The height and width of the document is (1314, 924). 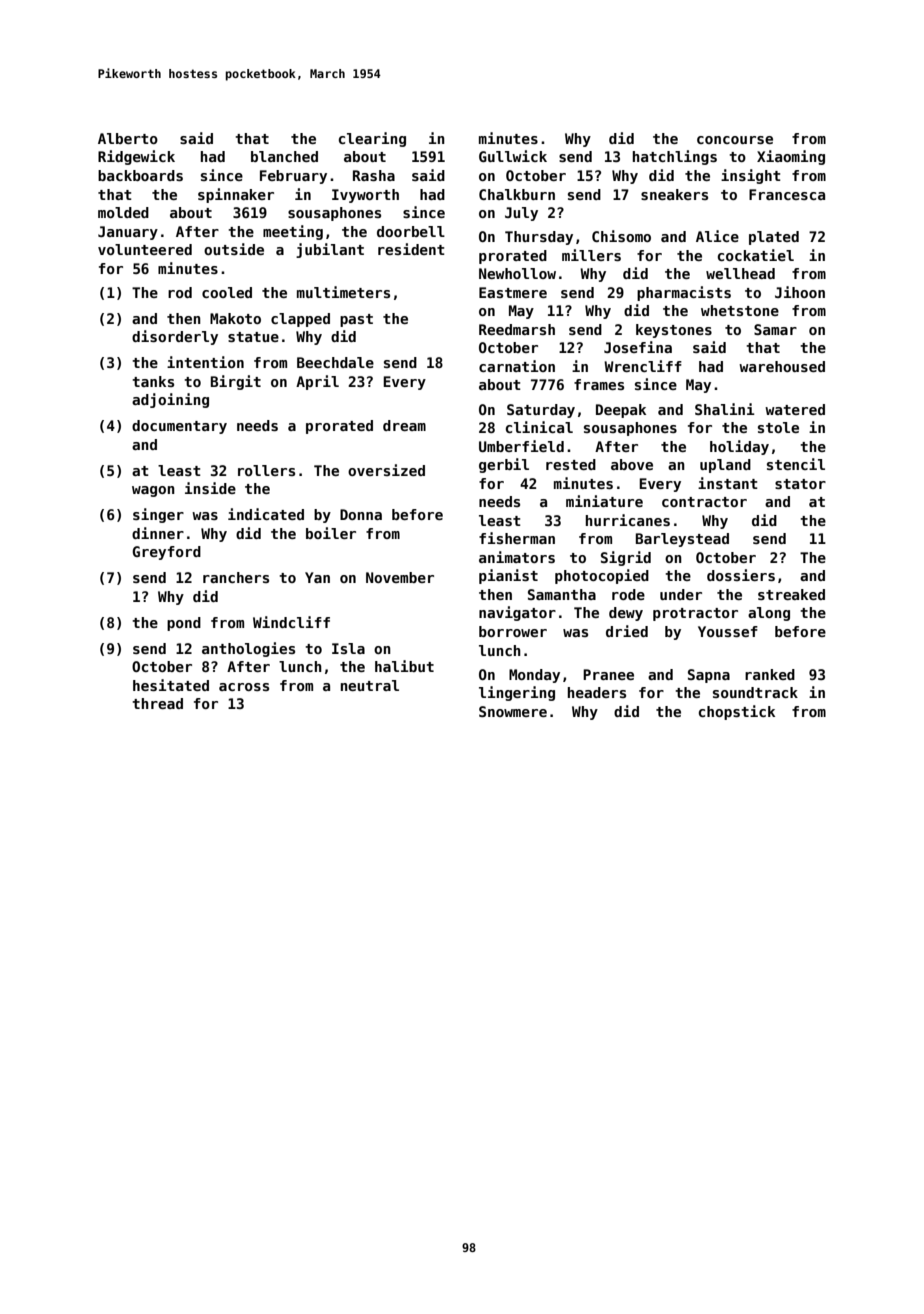 What do you see at coordinates (521, 214) in the document?
I see `July` at bounding box center [521, 214].
